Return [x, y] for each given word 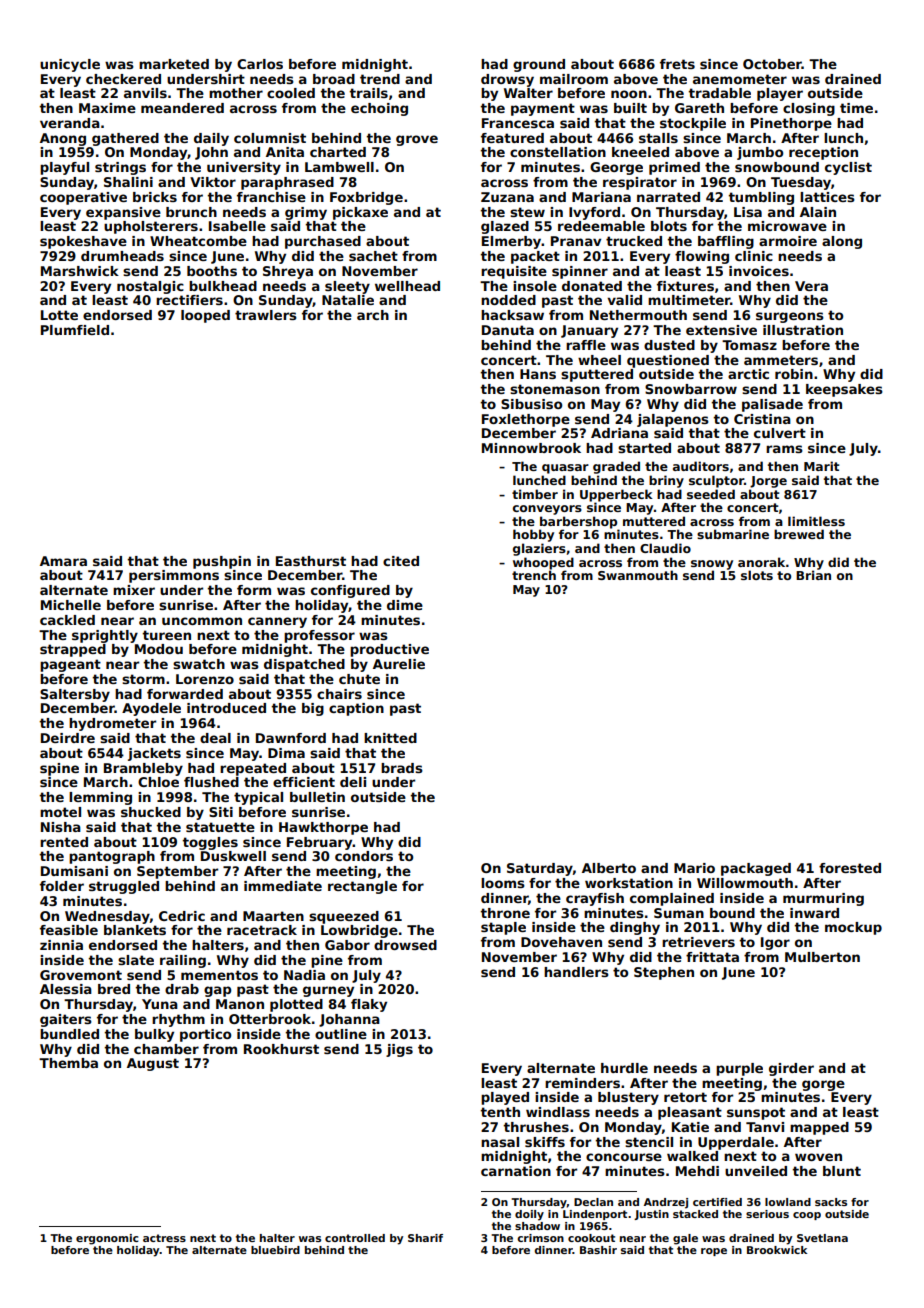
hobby [533, 535]
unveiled [756, 1171]
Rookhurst [281, 1049]
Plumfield [75, 330]
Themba [68, 1063]
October [772, 64]
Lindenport [595, 1215]
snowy [712, 565]
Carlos [260, 64]
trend [380, 79]
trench [534, 575]
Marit [821, 466]
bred [114, 989]
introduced [226, 708]
